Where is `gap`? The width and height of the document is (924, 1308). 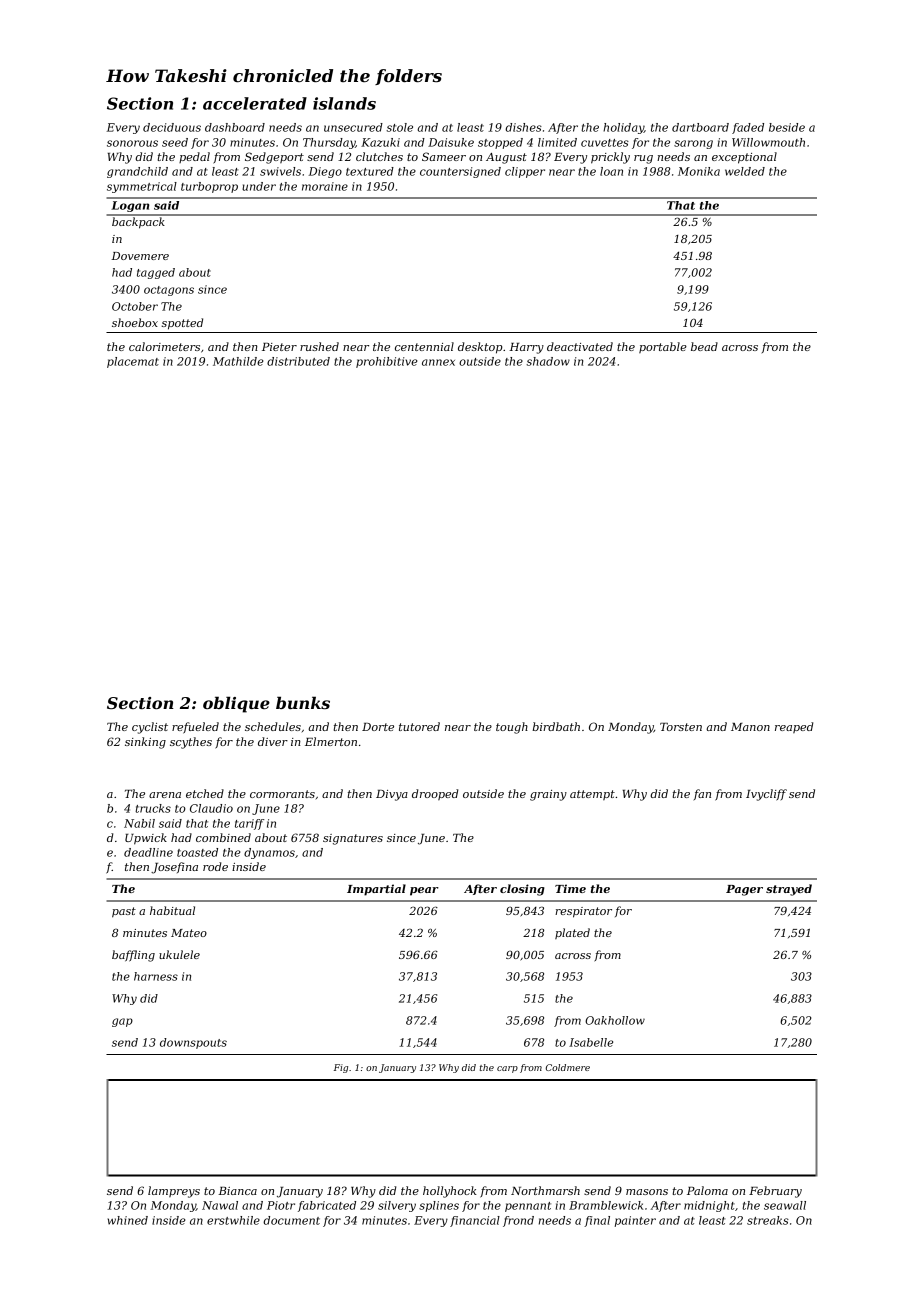 gap is located at coordinates (122, 1022).
